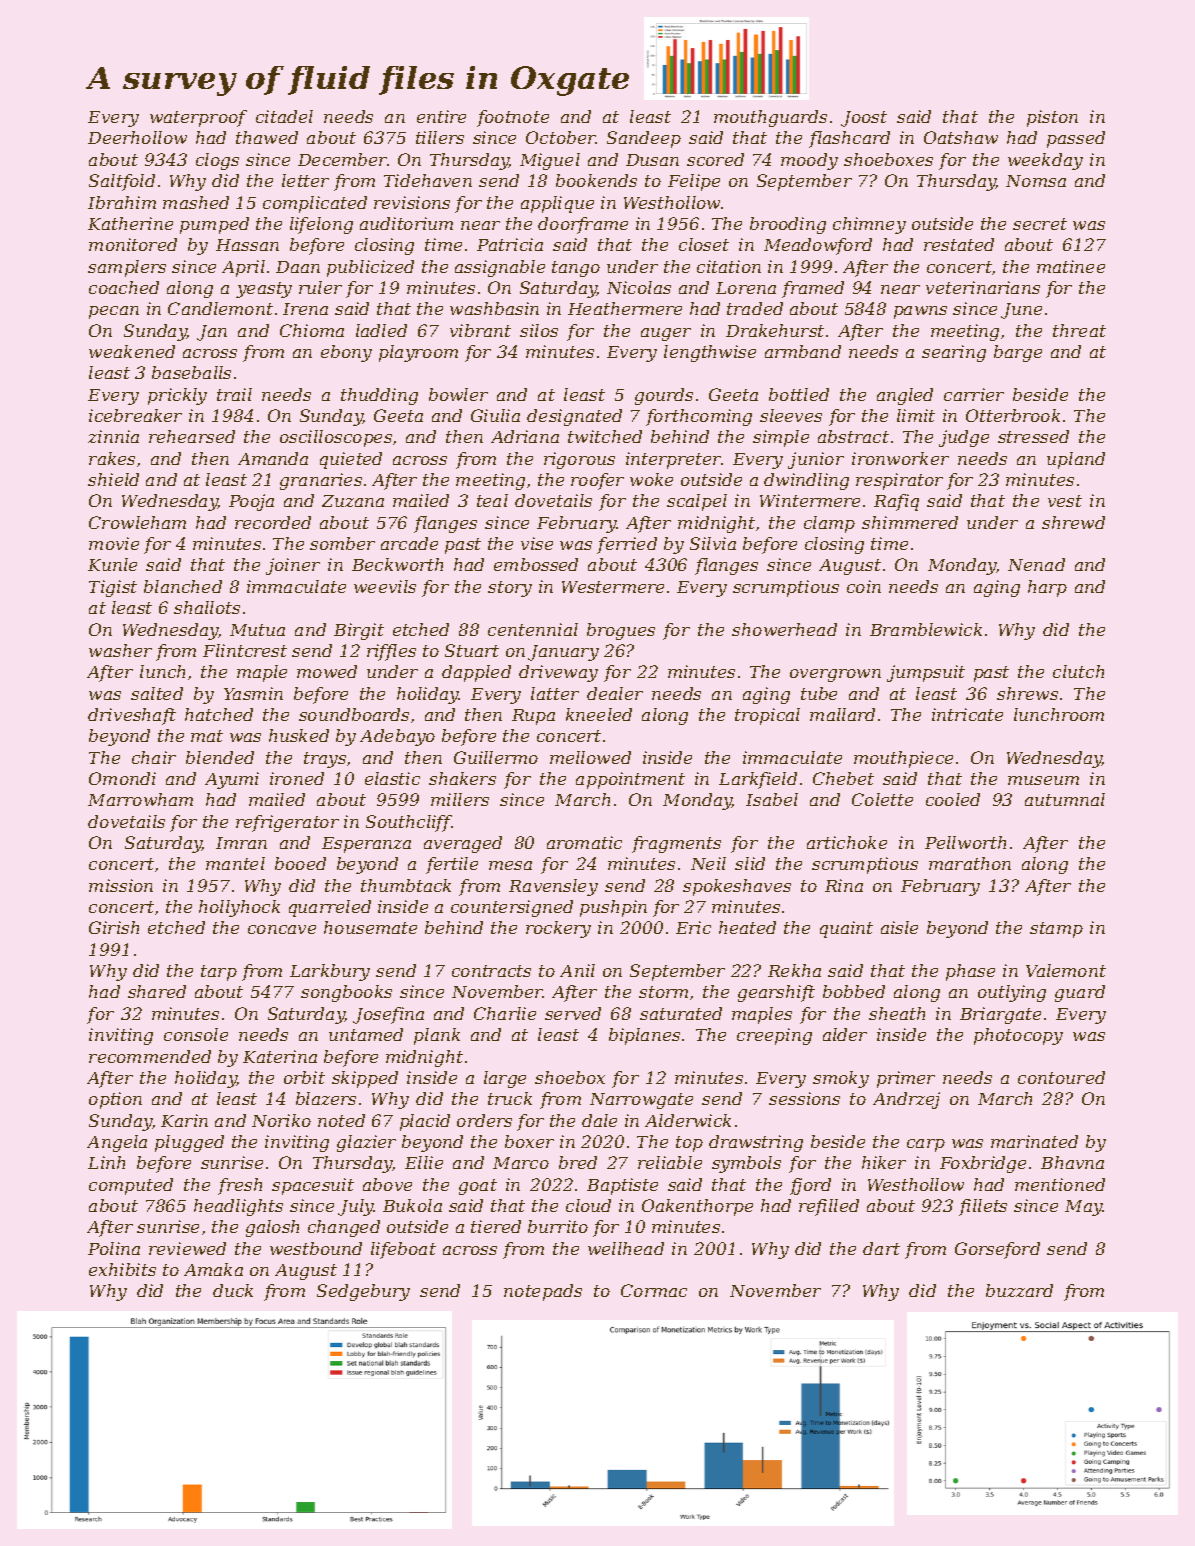  Describe the element at coordinates (1078, 671) in the screenshot. I see `clutch` at that location.
